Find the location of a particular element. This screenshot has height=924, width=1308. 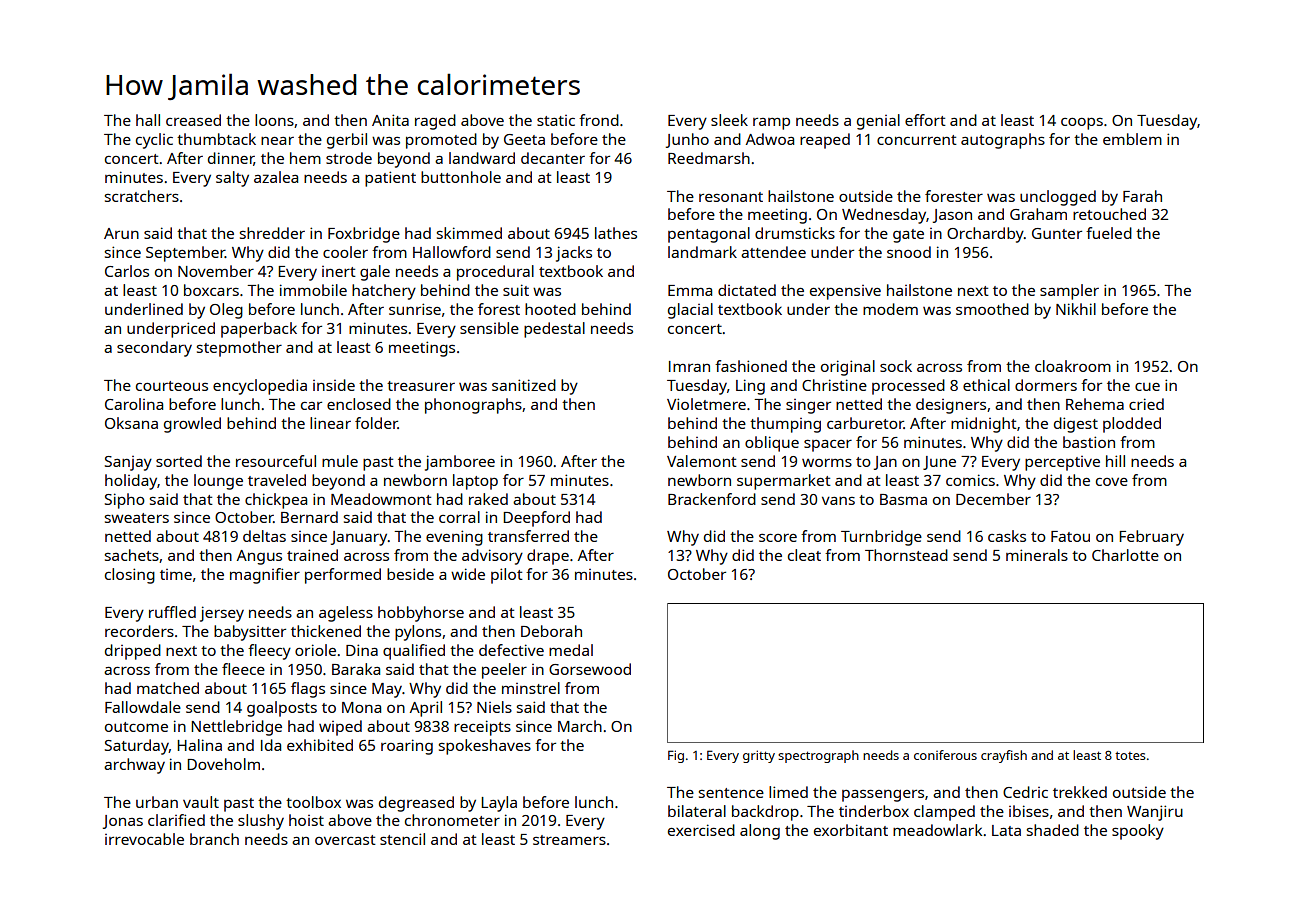

Adwoa is located at coordinates (770, 139).
